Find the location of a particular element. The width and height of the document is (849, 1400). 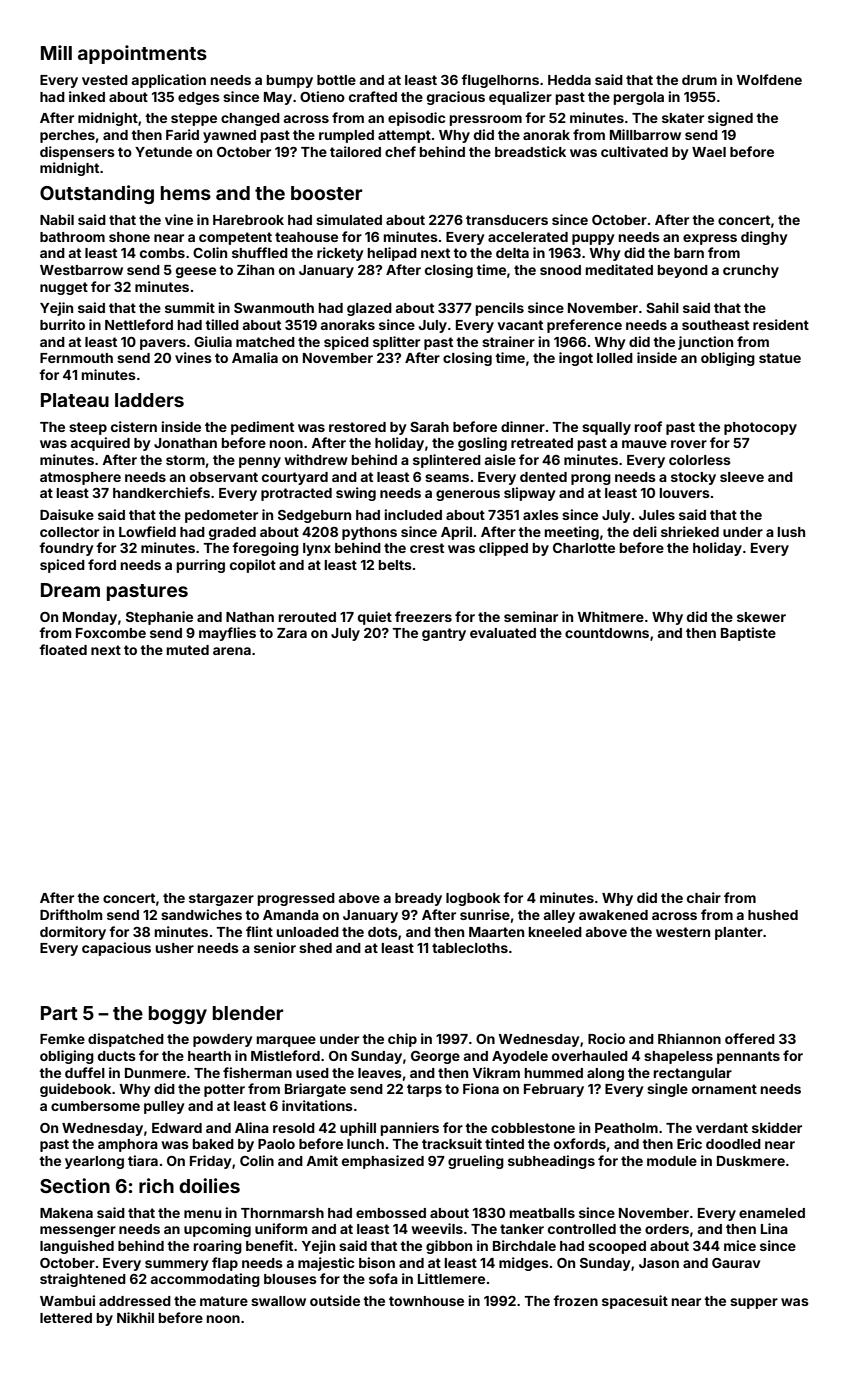

appointments is located at coordinates (142, 54).
